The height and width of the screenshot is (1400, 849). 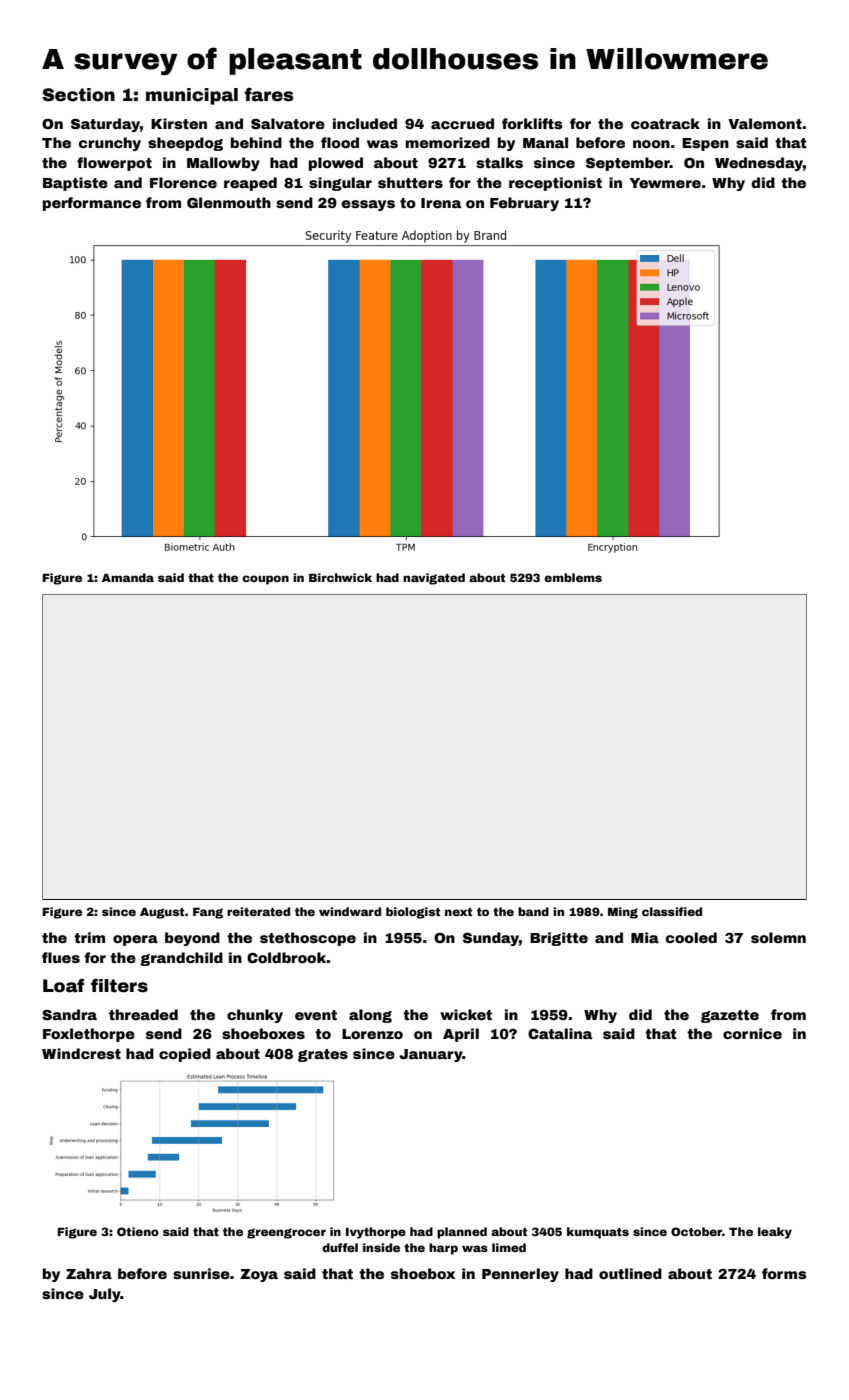 What do you see at coordinates (208, 913) in the screenshot?
I see `Fang` at bounding box center [208, 913].
